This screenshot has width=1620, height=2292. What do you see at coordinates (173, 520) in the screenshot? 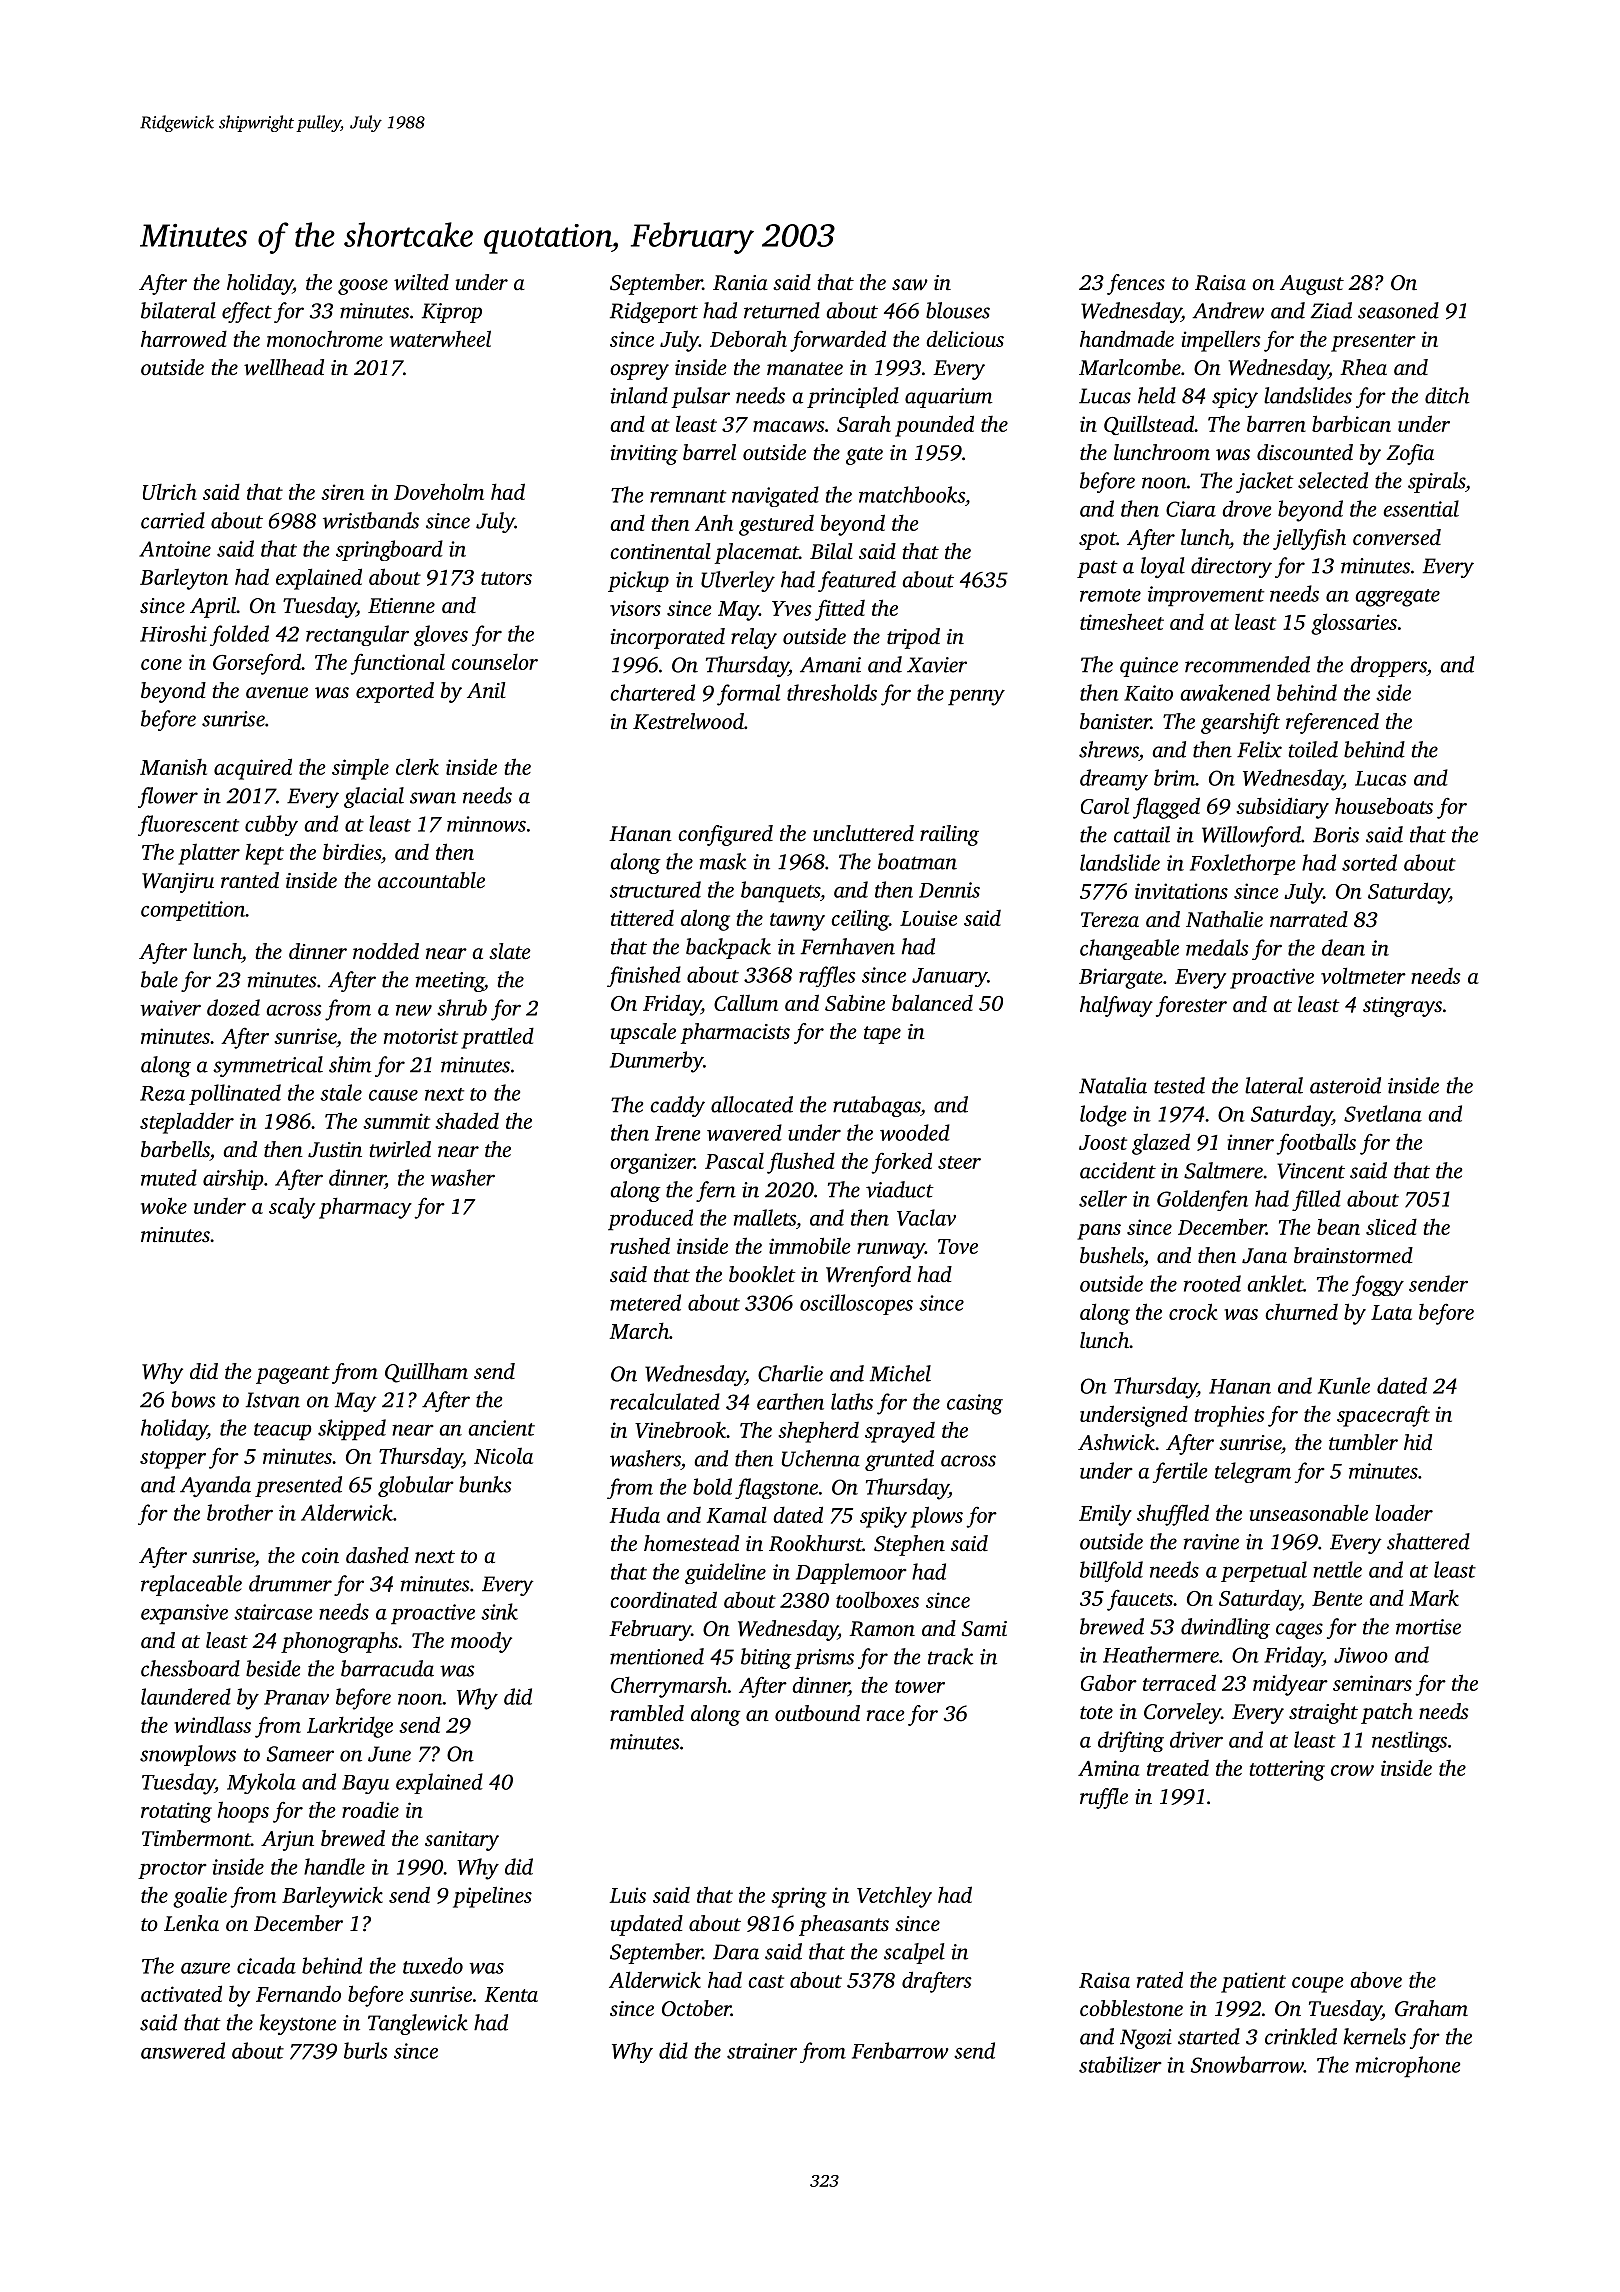
I see `carried` at bounding box center [173, 520].
